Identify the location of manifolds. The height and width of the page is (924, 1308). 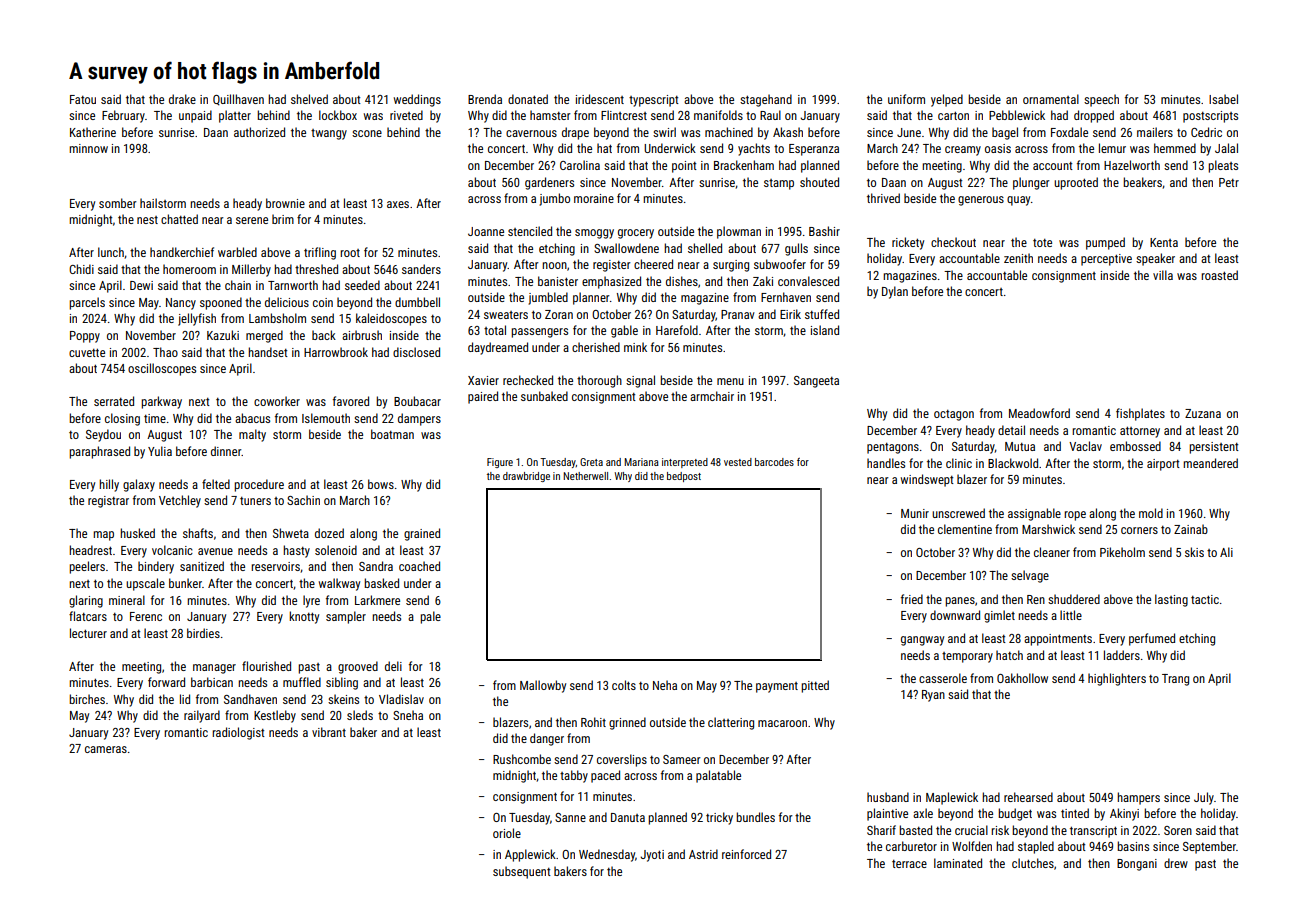
(718, 115).
